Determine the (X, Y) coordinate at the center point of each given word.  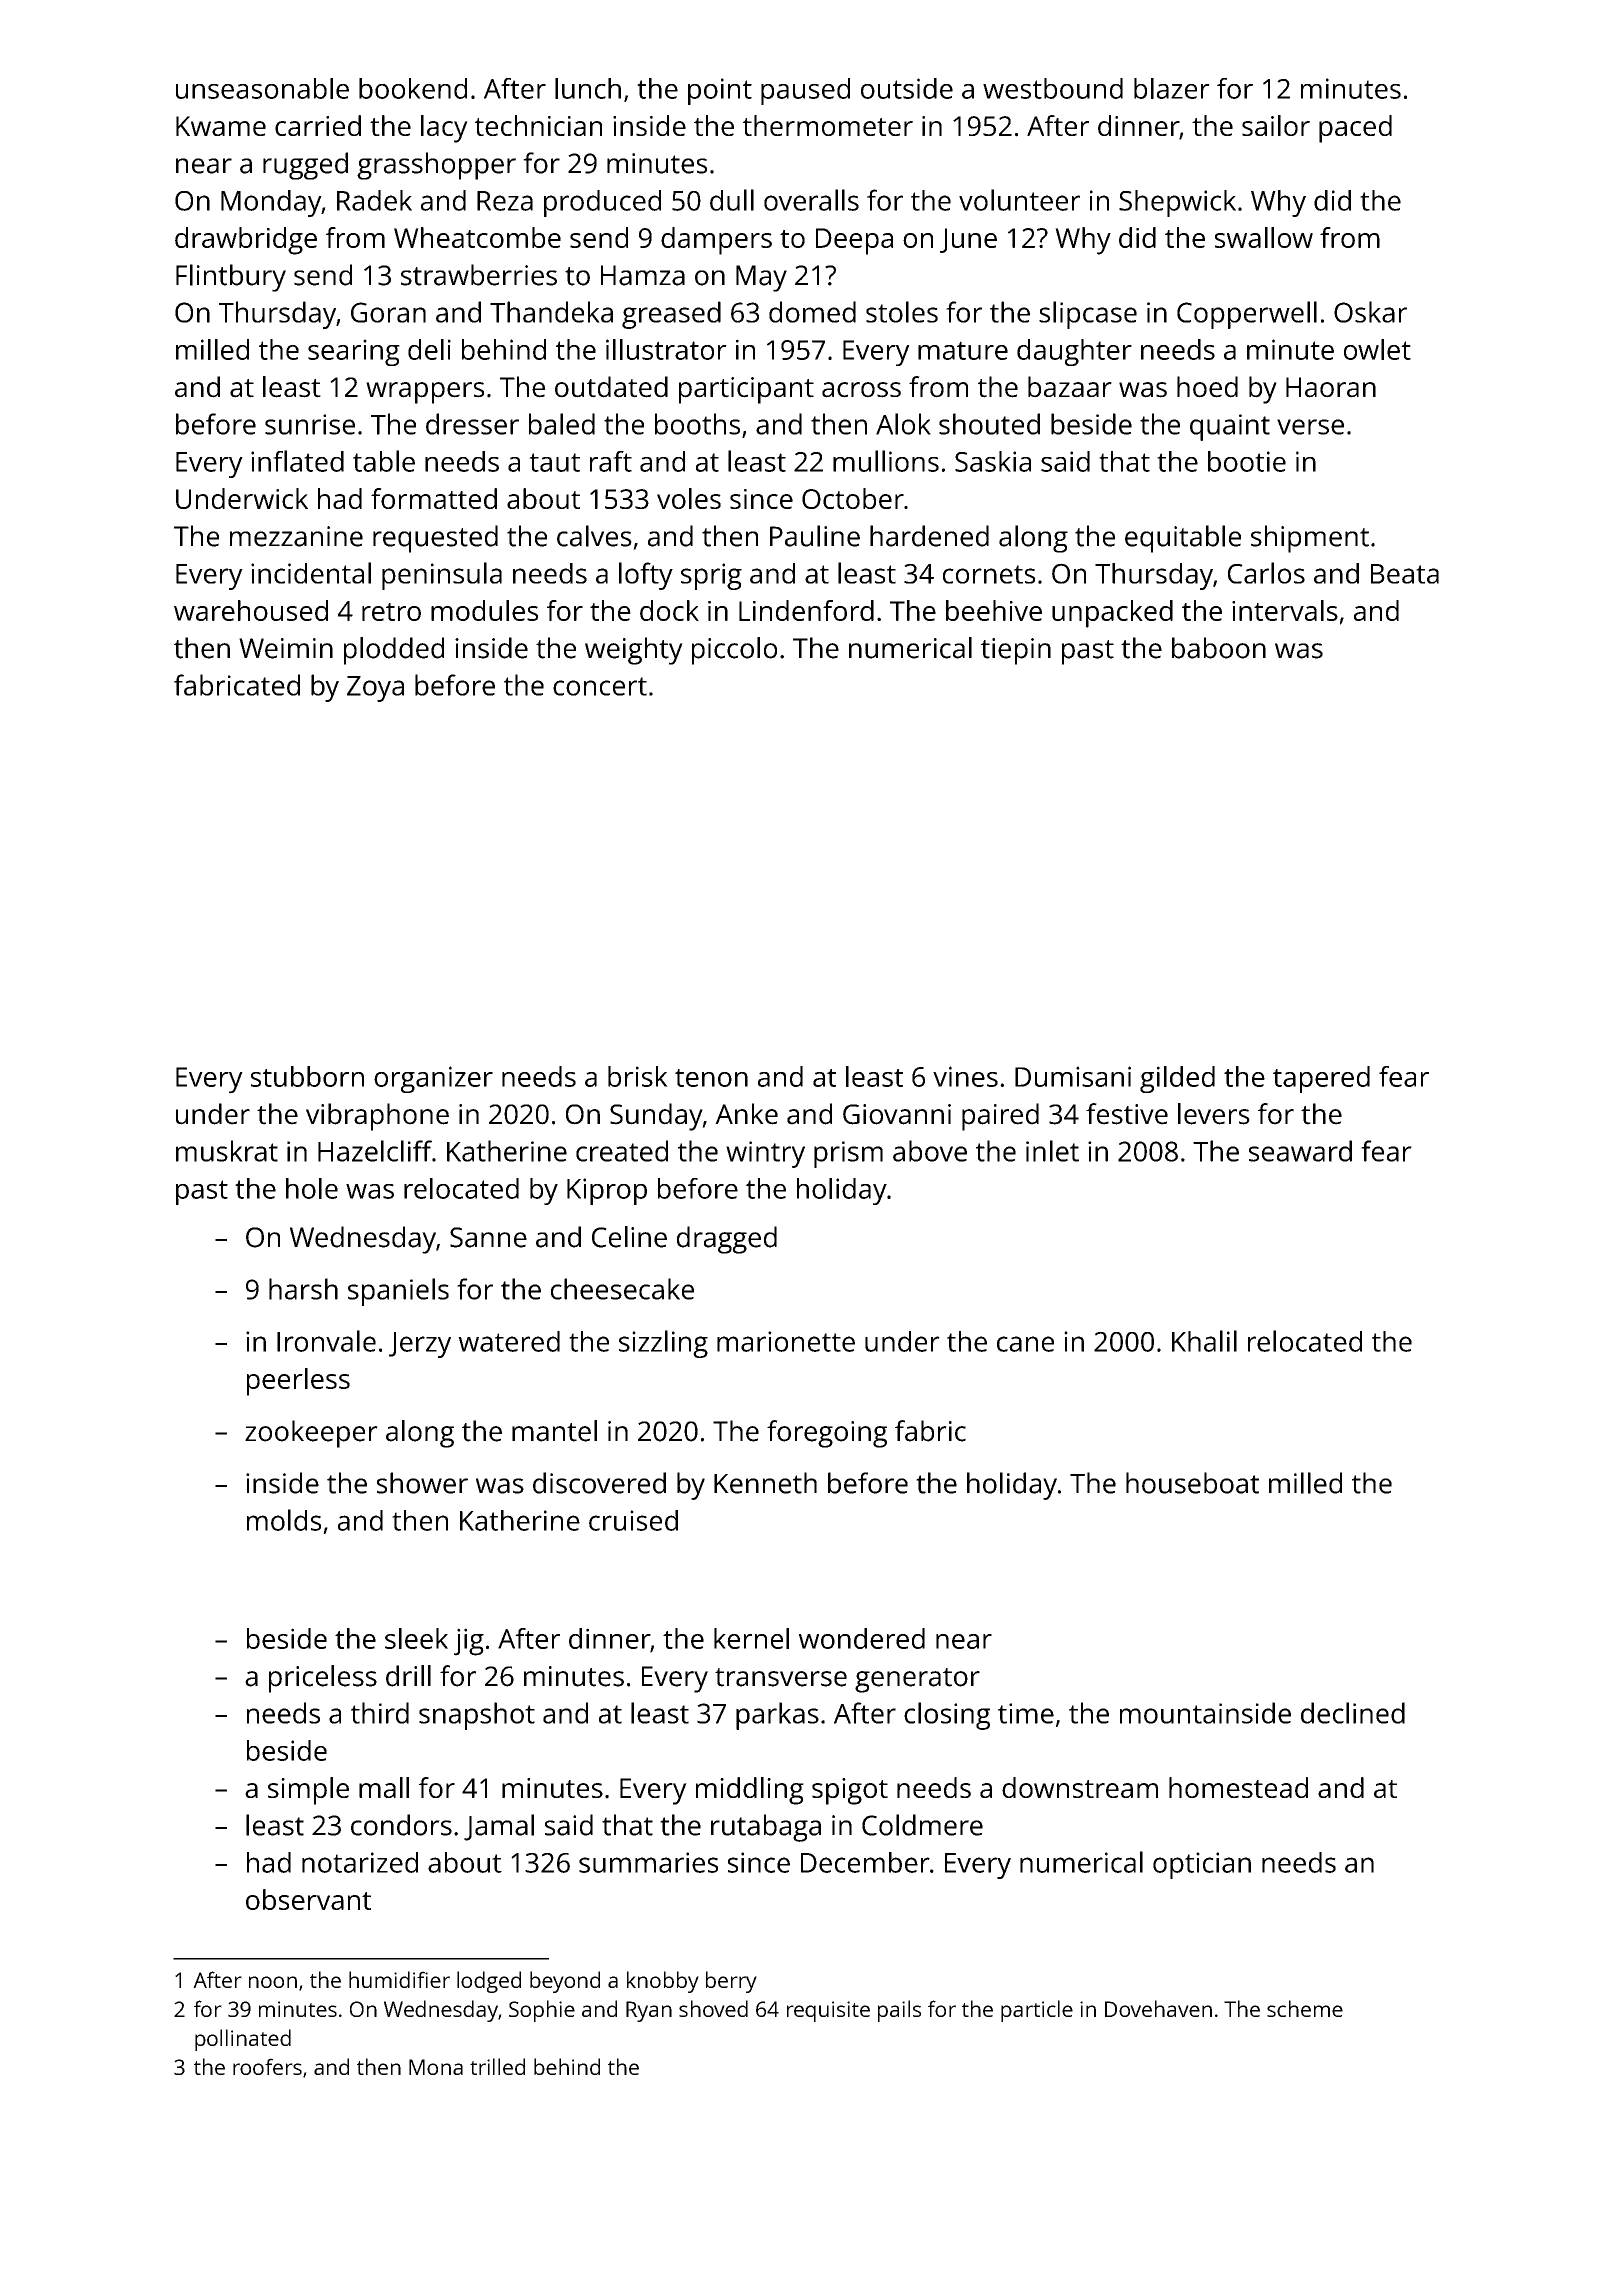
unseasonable (262, 88)
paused (805, 91)
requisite (828, 2011)
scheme (1305, 2008)
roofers (267, 2066)
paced (1355, 129)
